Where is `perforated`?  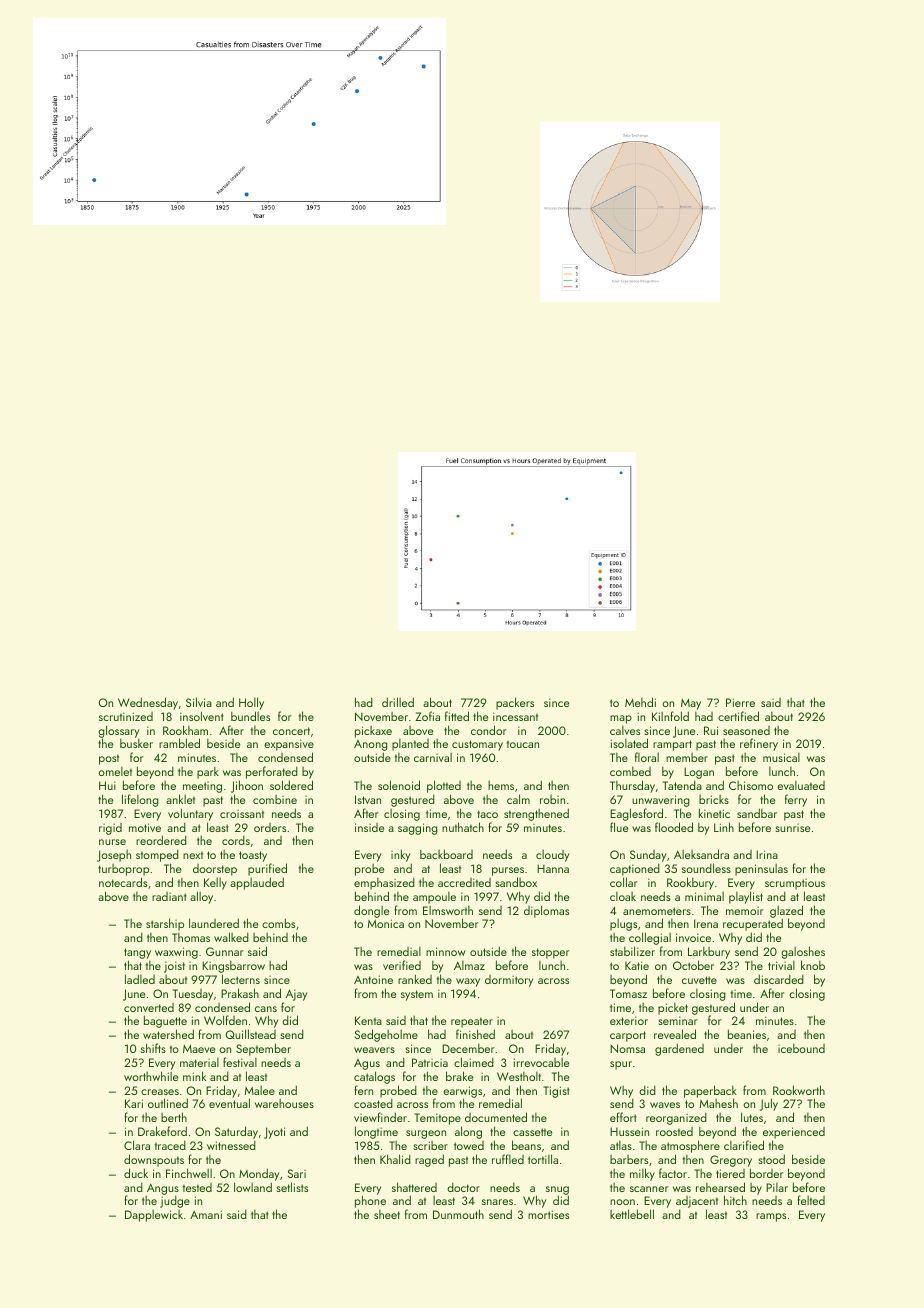 perforated is located at coordinates (272, 772).
